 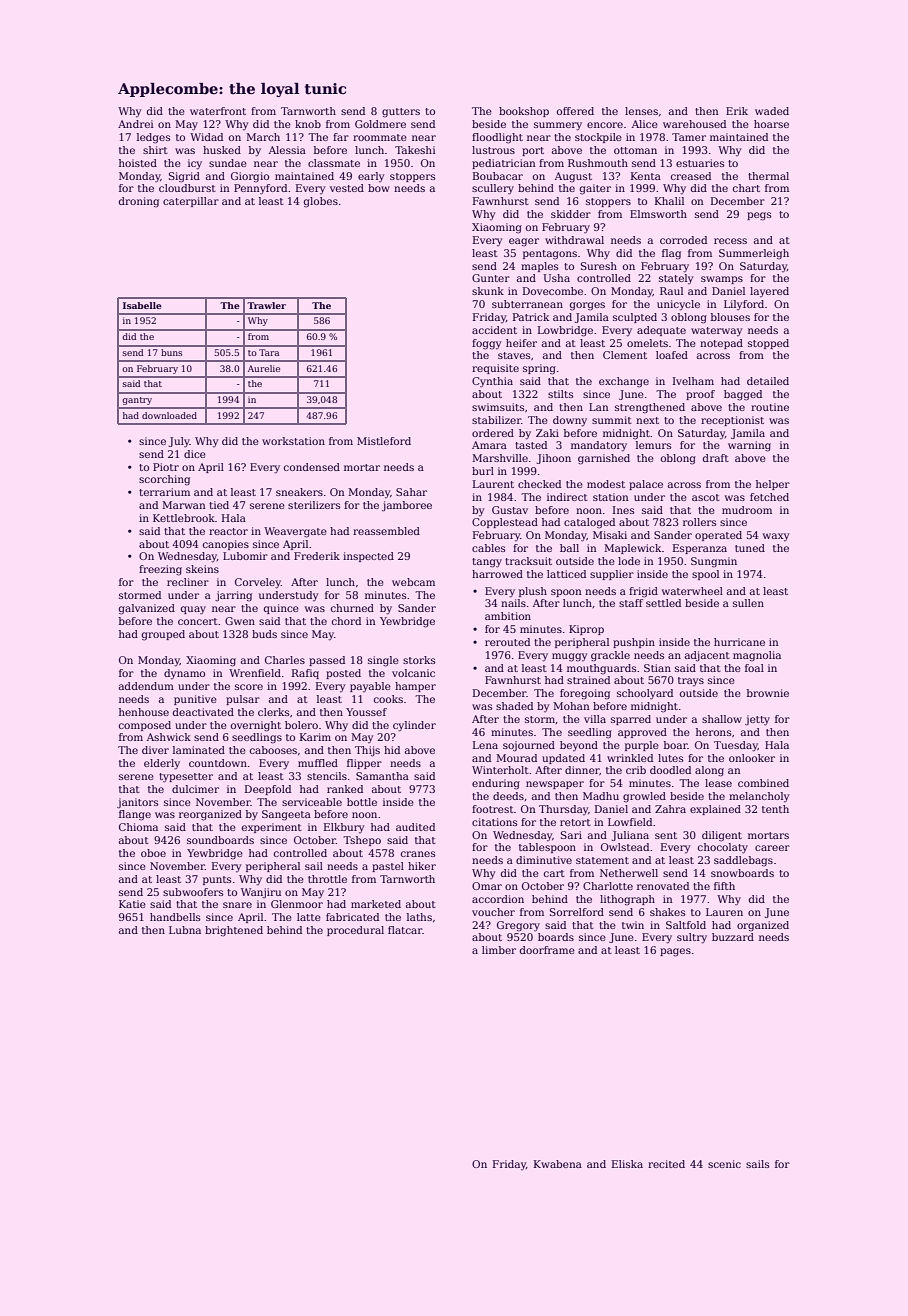 I want to click on Eliska, so click(x=627, y=1164).
